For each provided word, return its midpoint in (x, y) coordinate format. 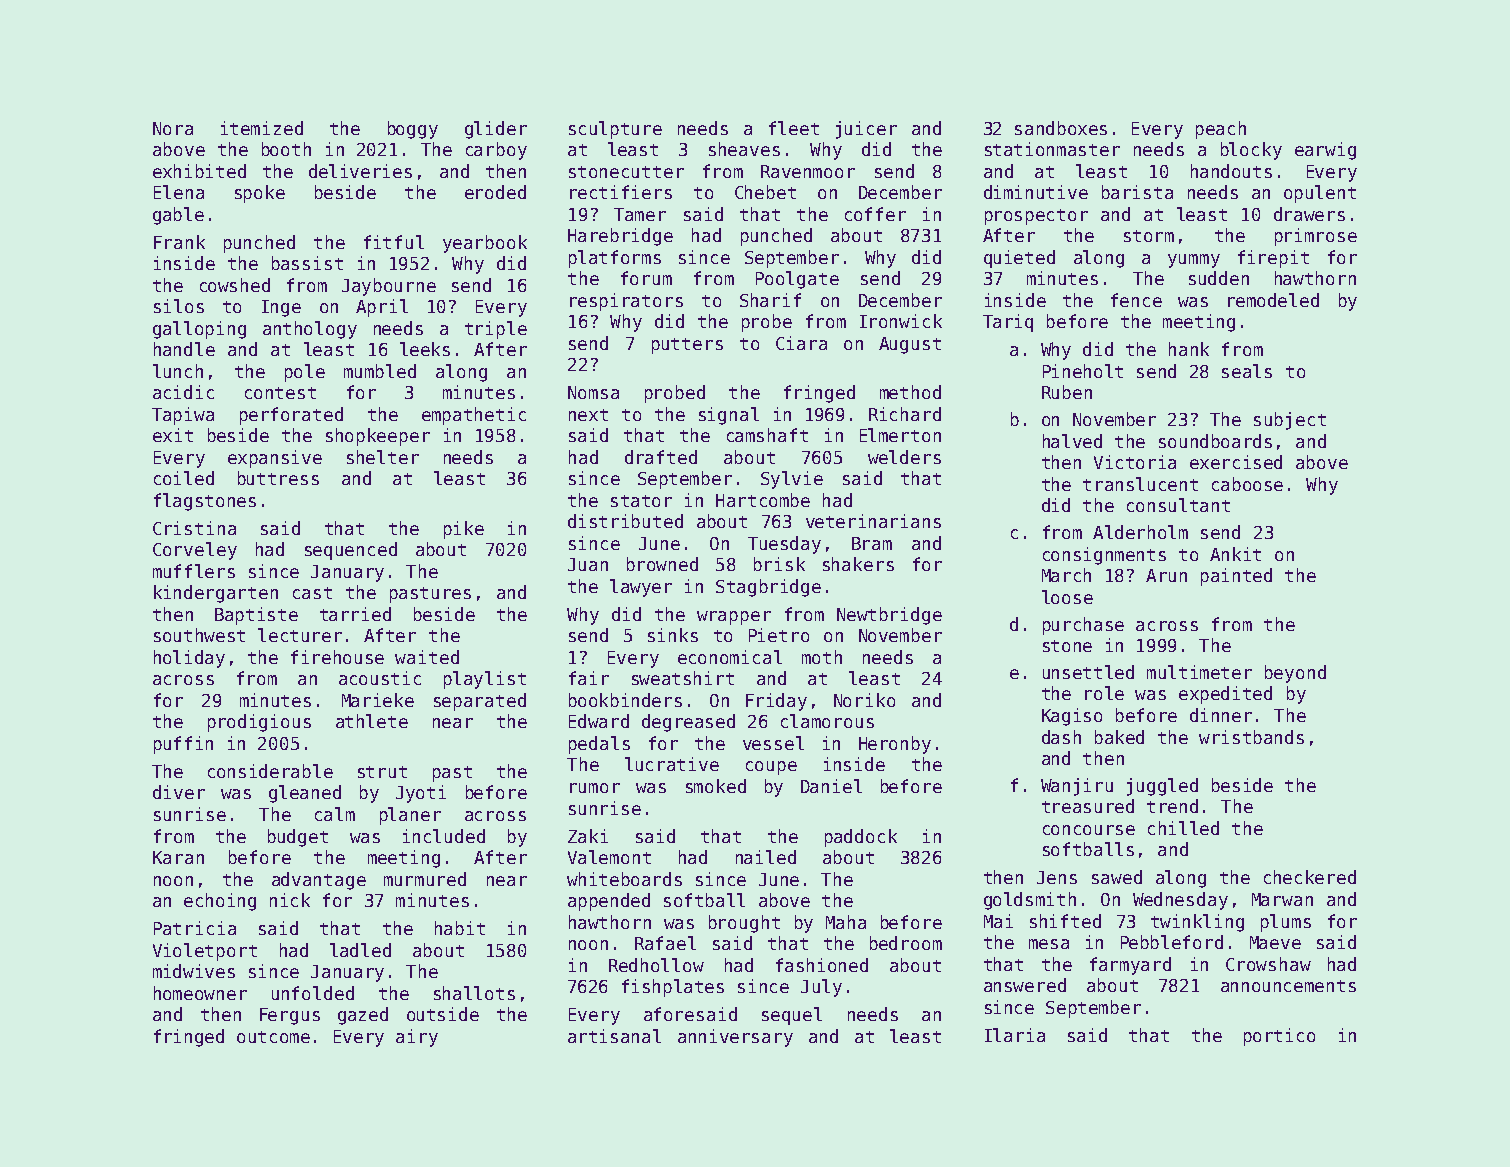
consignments (1104, 556)
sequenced (351, 551)
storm (1149, 236)
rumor (595, 788)
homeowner (200, 993)
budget (298, 838)
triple (496, 330)
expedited (1225, 695)
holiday (189, 659)
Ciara (801, 343)
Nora (173, 128)
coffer (875, 214)
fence (1136, 300)
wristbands (1251, 737)
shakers (858, 564)
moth (822, 657)
